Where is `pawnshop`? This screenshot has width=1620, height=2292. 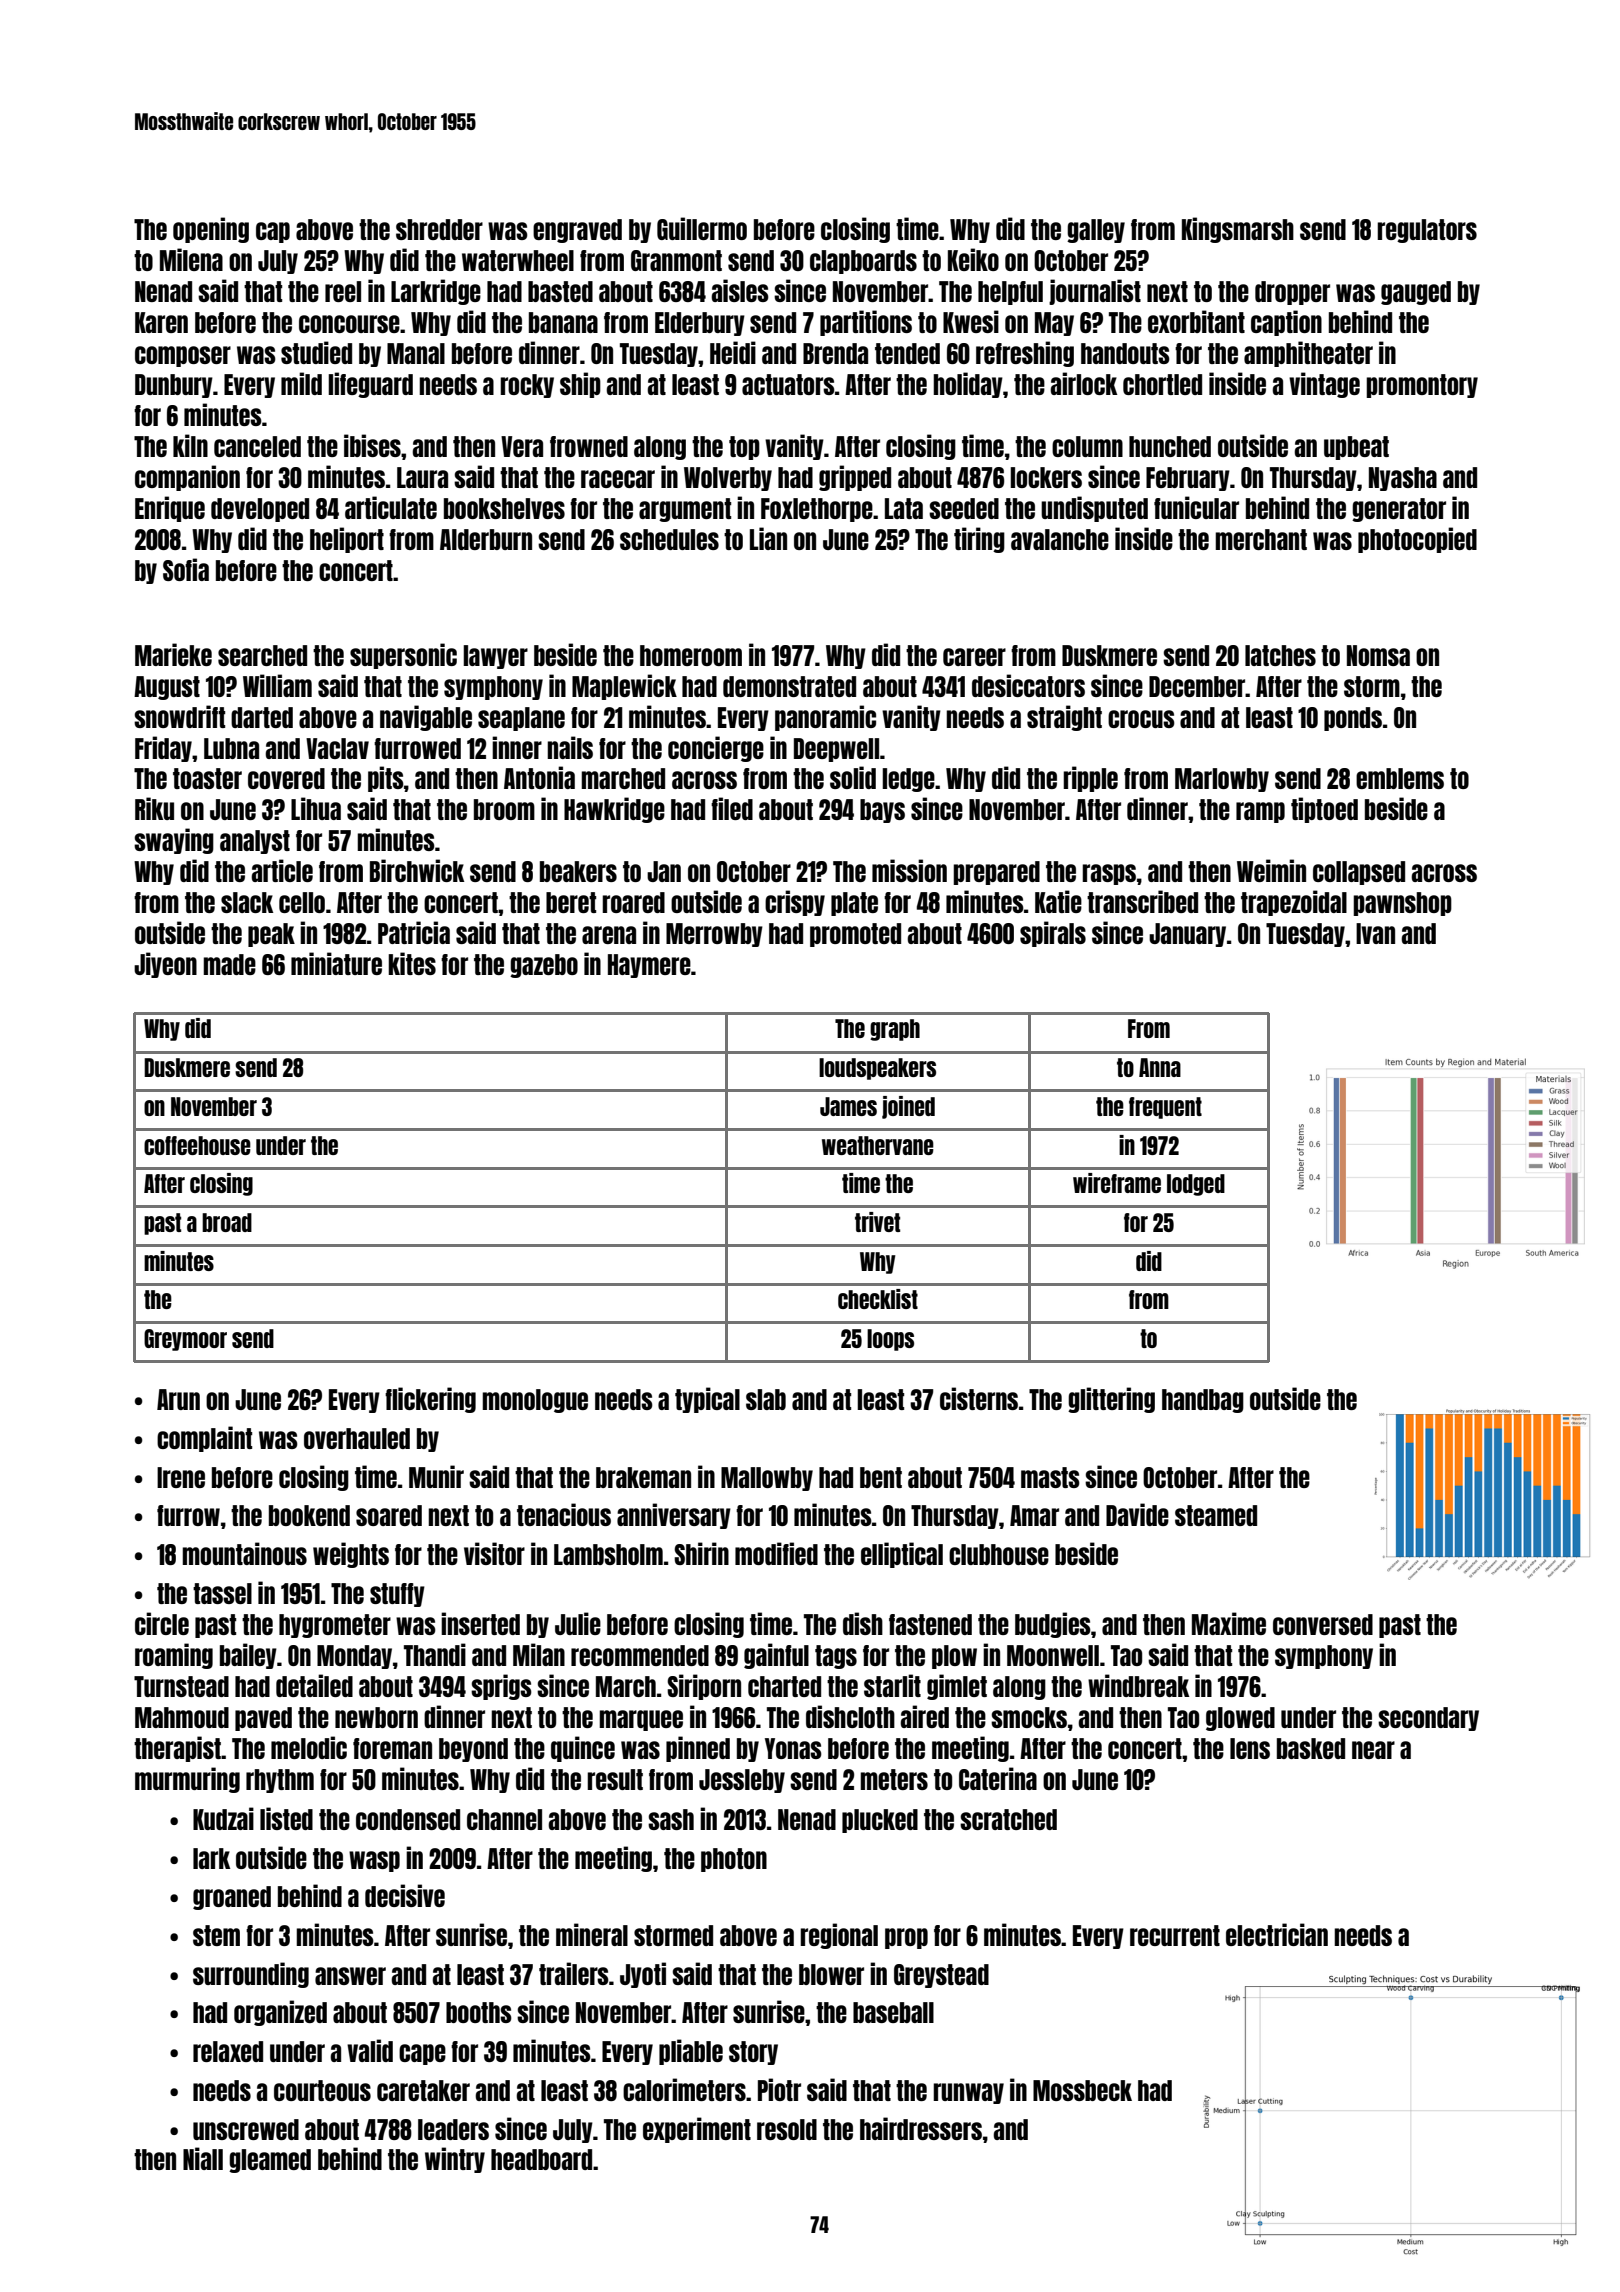 pawnshop is located at coordinates (1402, 904).
